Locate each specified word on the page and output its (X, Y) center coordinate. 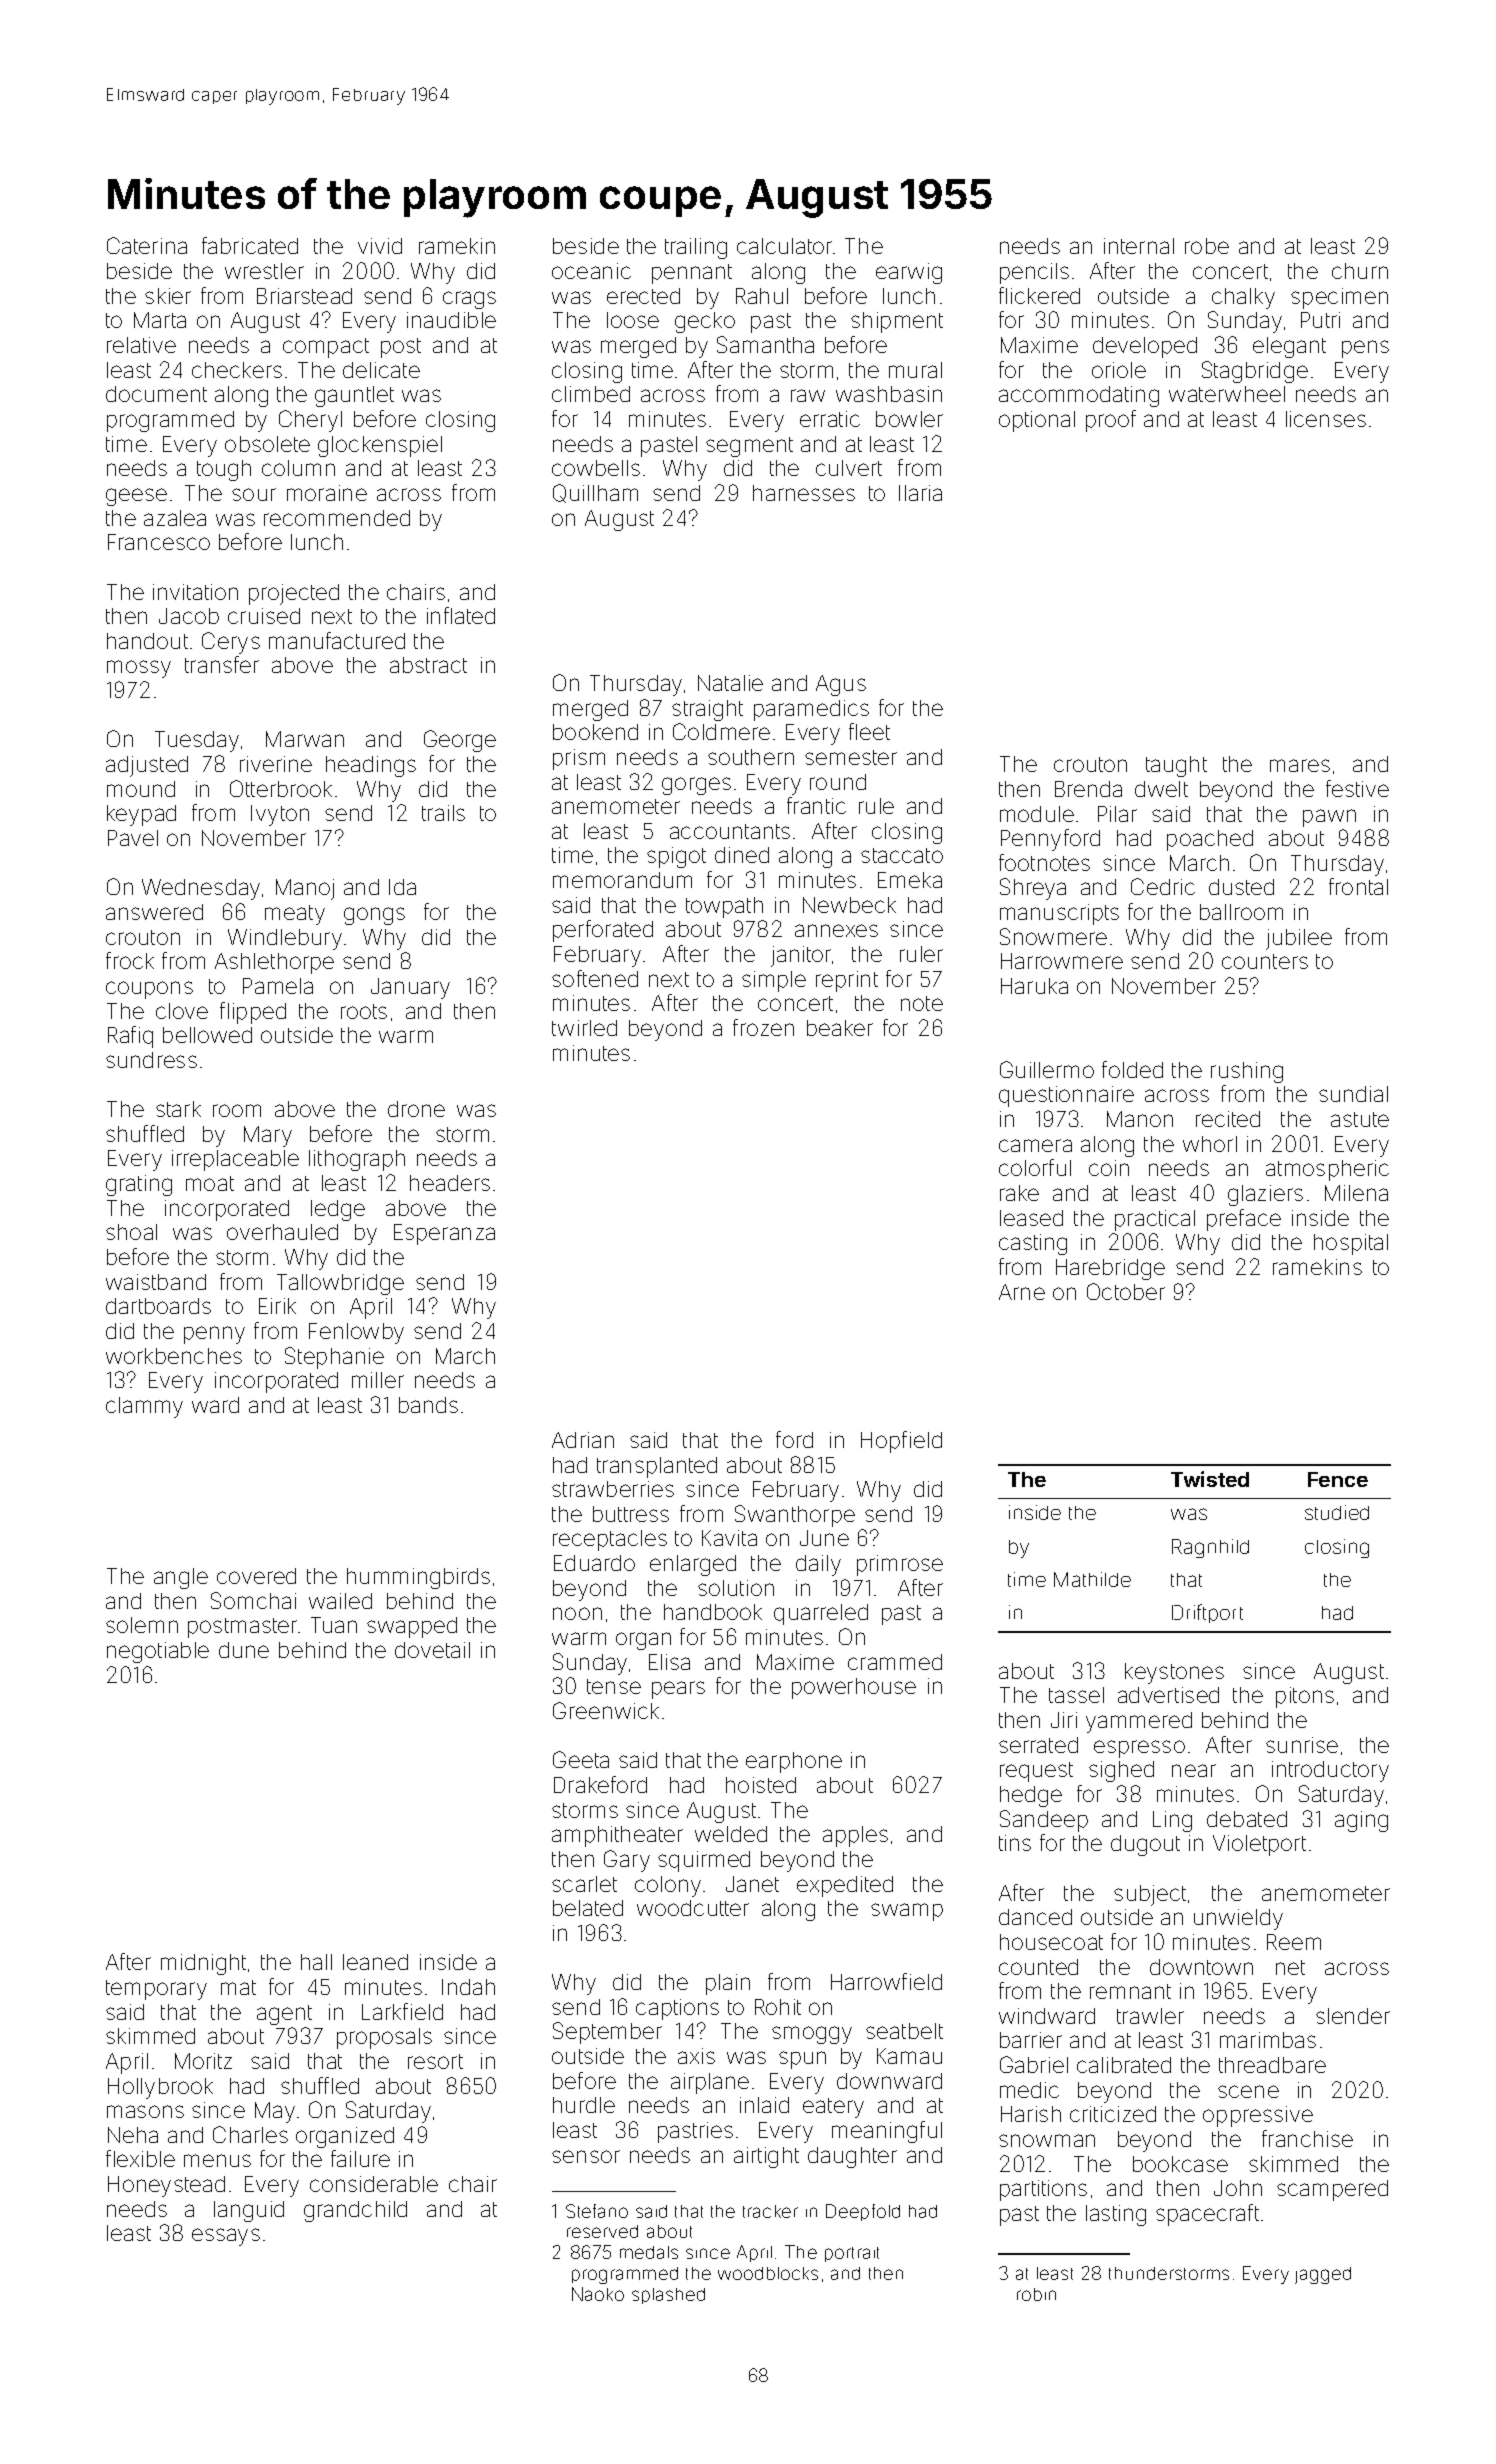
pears (678, 1690)
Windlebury (285, 939)
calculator (784, 246)
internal (1139, 246)
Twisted (1210, 1479)
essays (226, 2237)
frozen (763, 1027)
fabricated (250, 245)
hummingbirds (418, 1578)
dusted (1241, 887)
